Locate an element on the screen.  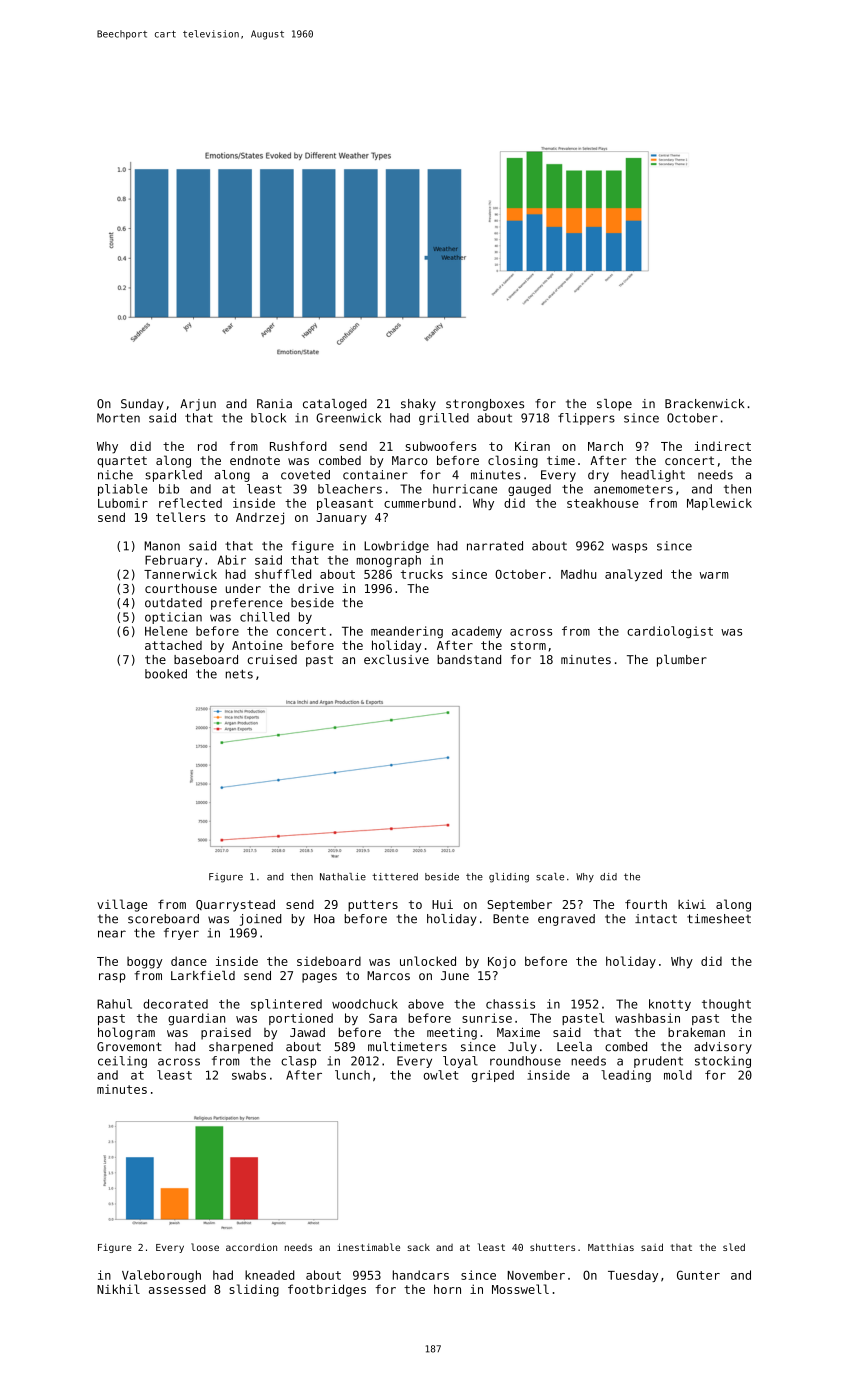
loose is located at coordinates (205, 1247).
